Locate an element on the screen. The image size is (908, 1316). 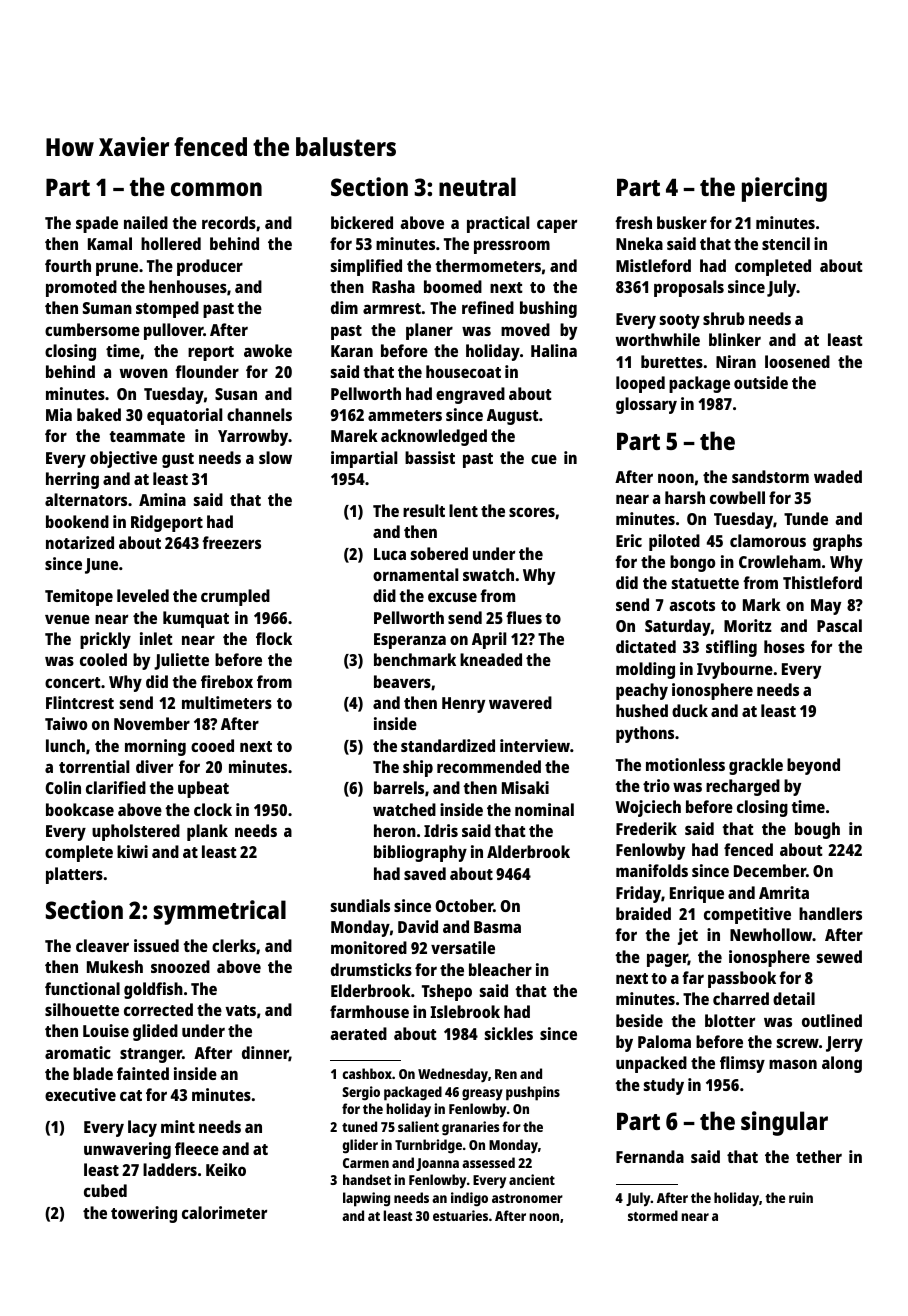
bickered is located at coordinates (362, 222).
